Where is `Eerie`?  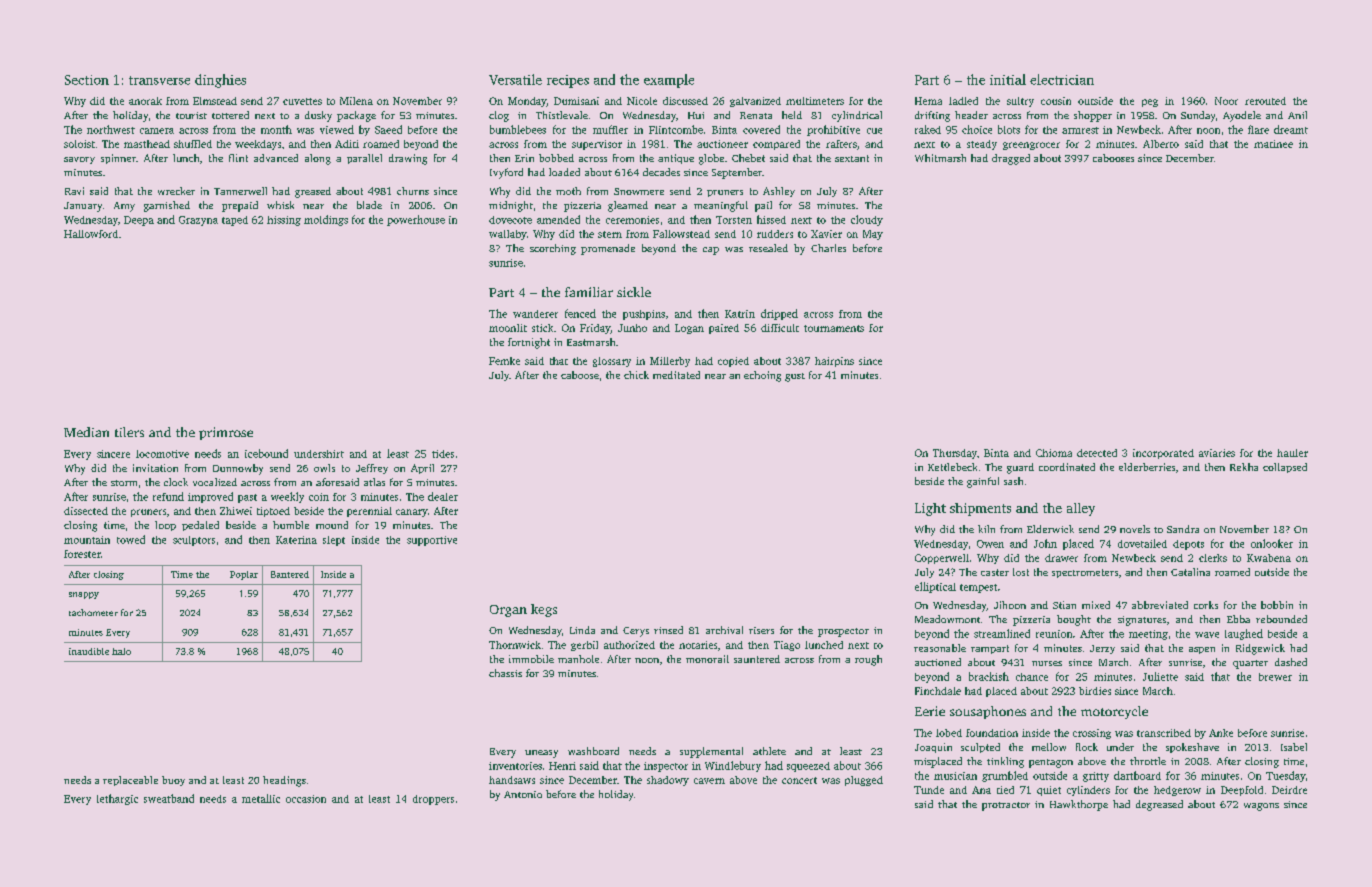
Eerie is located at coordinates (930, 711).
